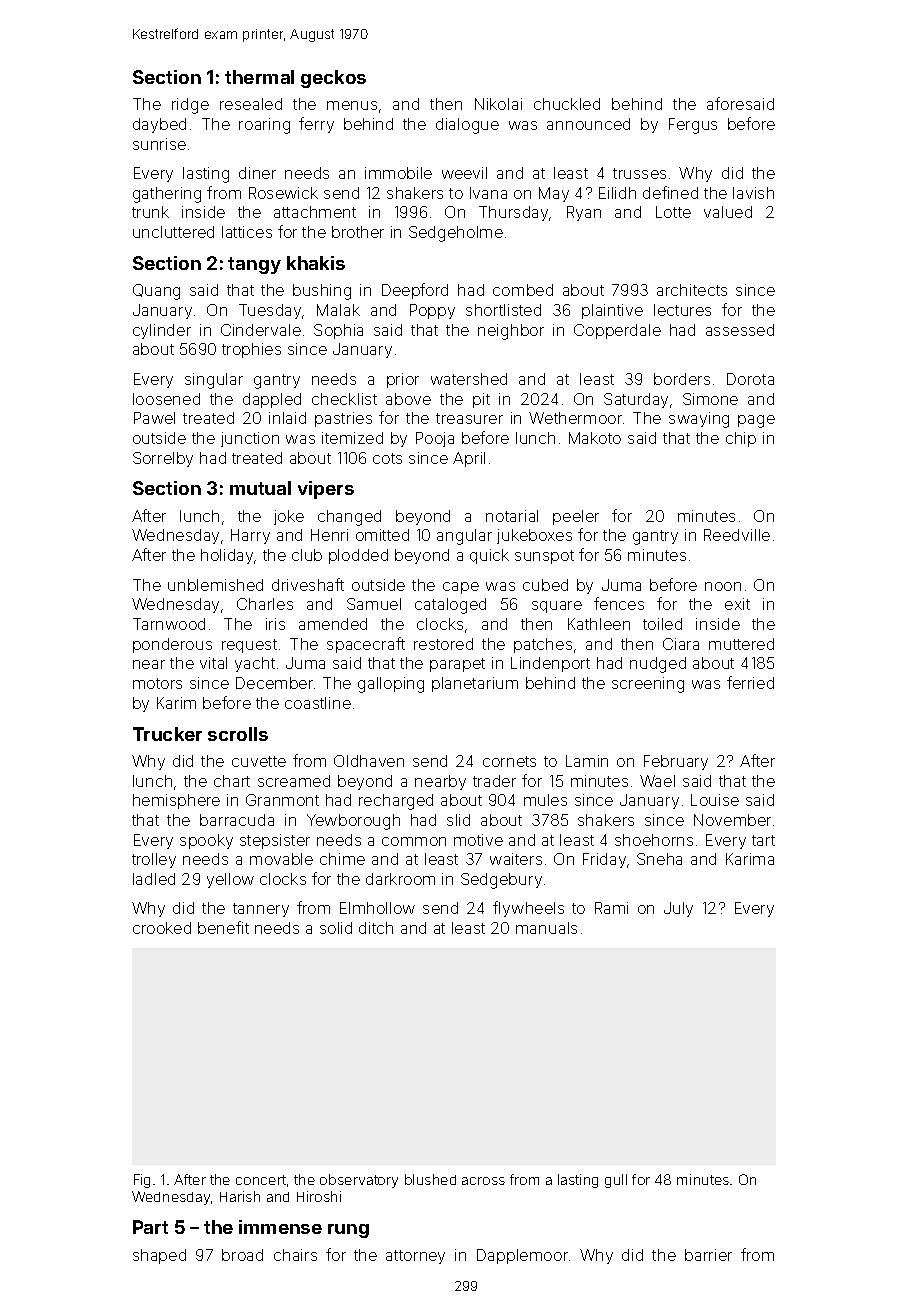  What do you see at coordinates (457, 665) in the image?
I see `parapet` at bounding box center [457, 665].
